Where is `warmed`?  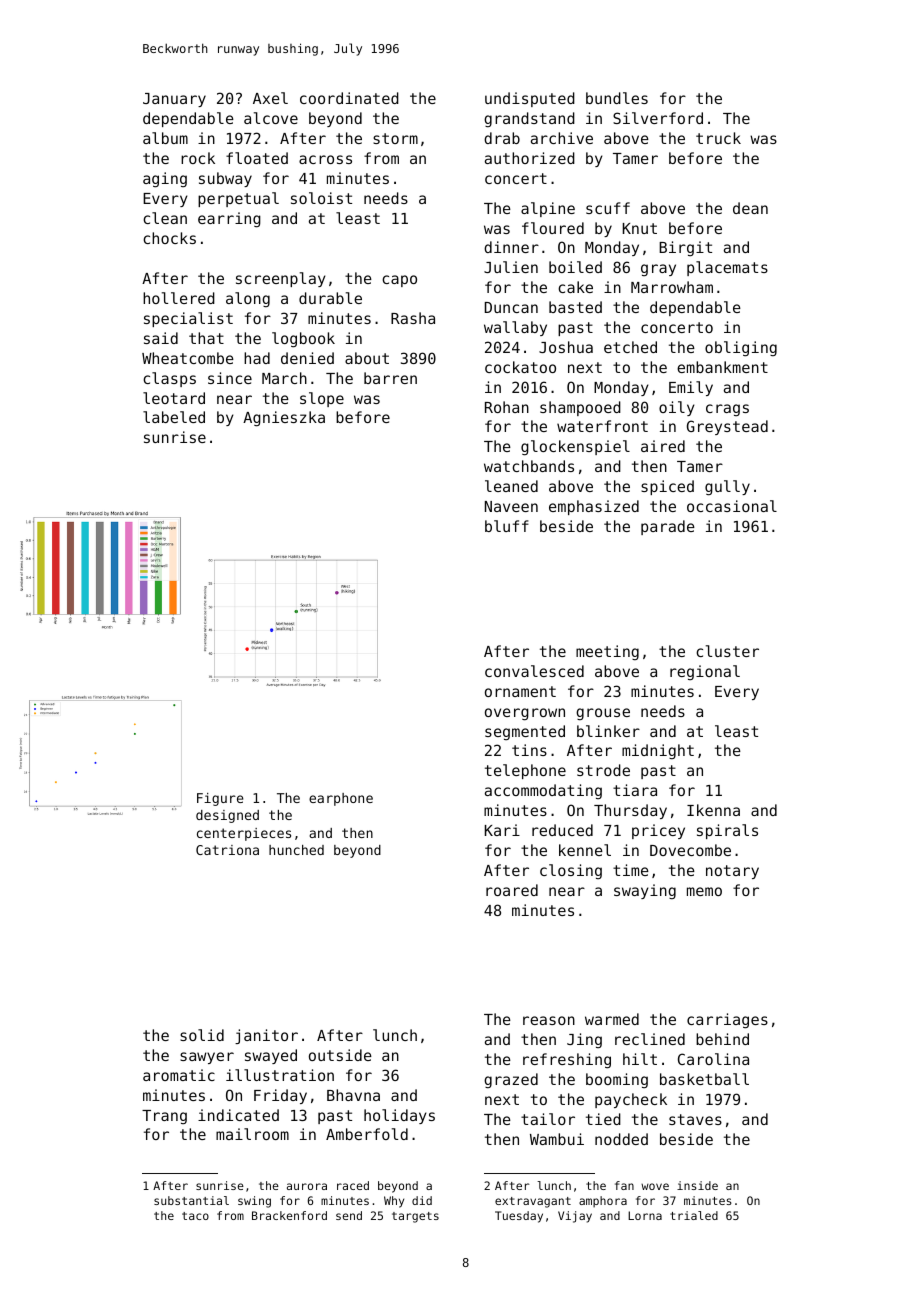 warmed is located at coordinates (612, 1019).
